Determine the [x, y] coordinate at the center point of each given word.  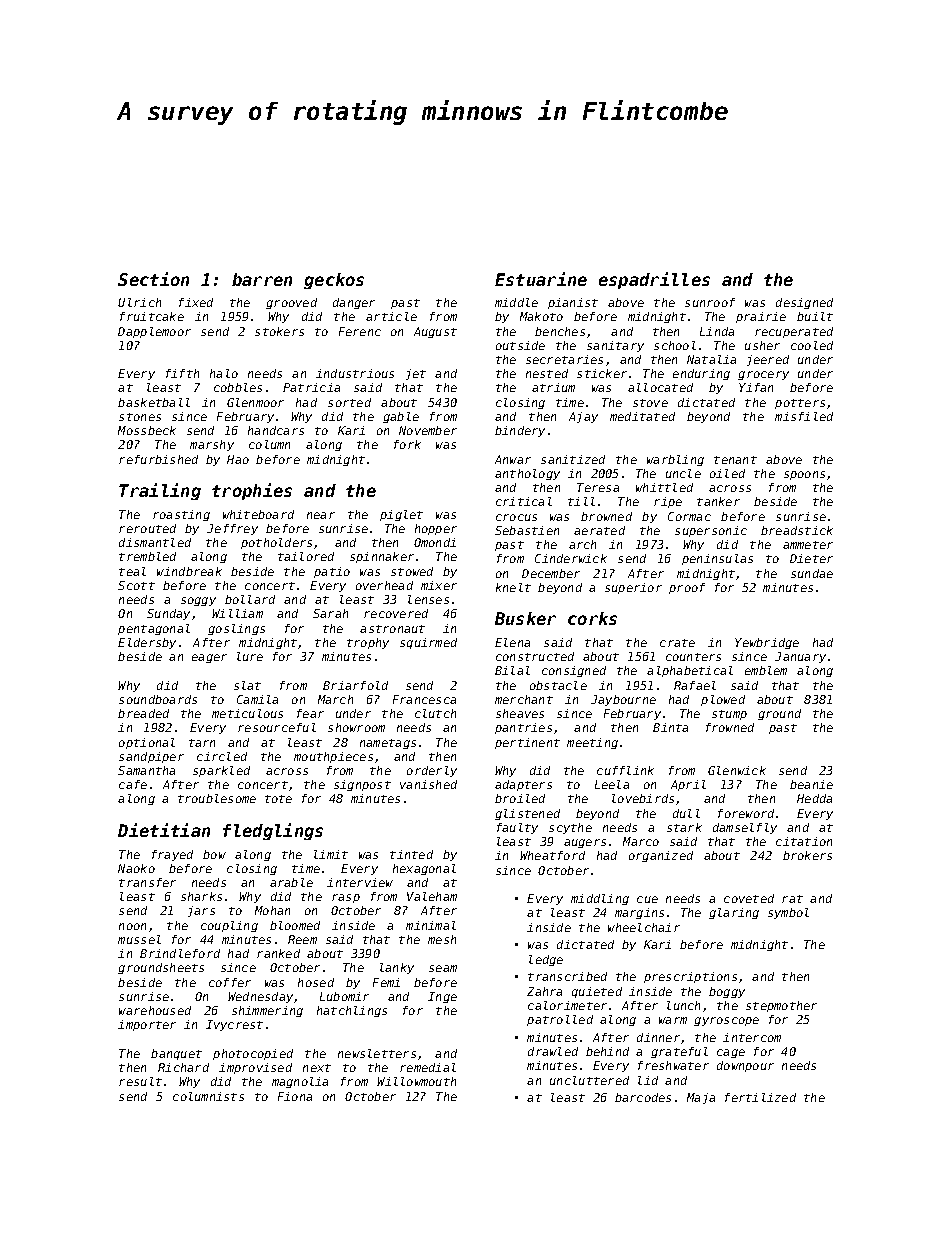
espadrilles [654, 280]
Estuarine [541, 279]
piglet [401, 515]
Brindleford [180, 953]
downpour [745, 1066]
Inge [442, 997]
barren [262, 279]
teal [132, 571]
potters [800, 404]
